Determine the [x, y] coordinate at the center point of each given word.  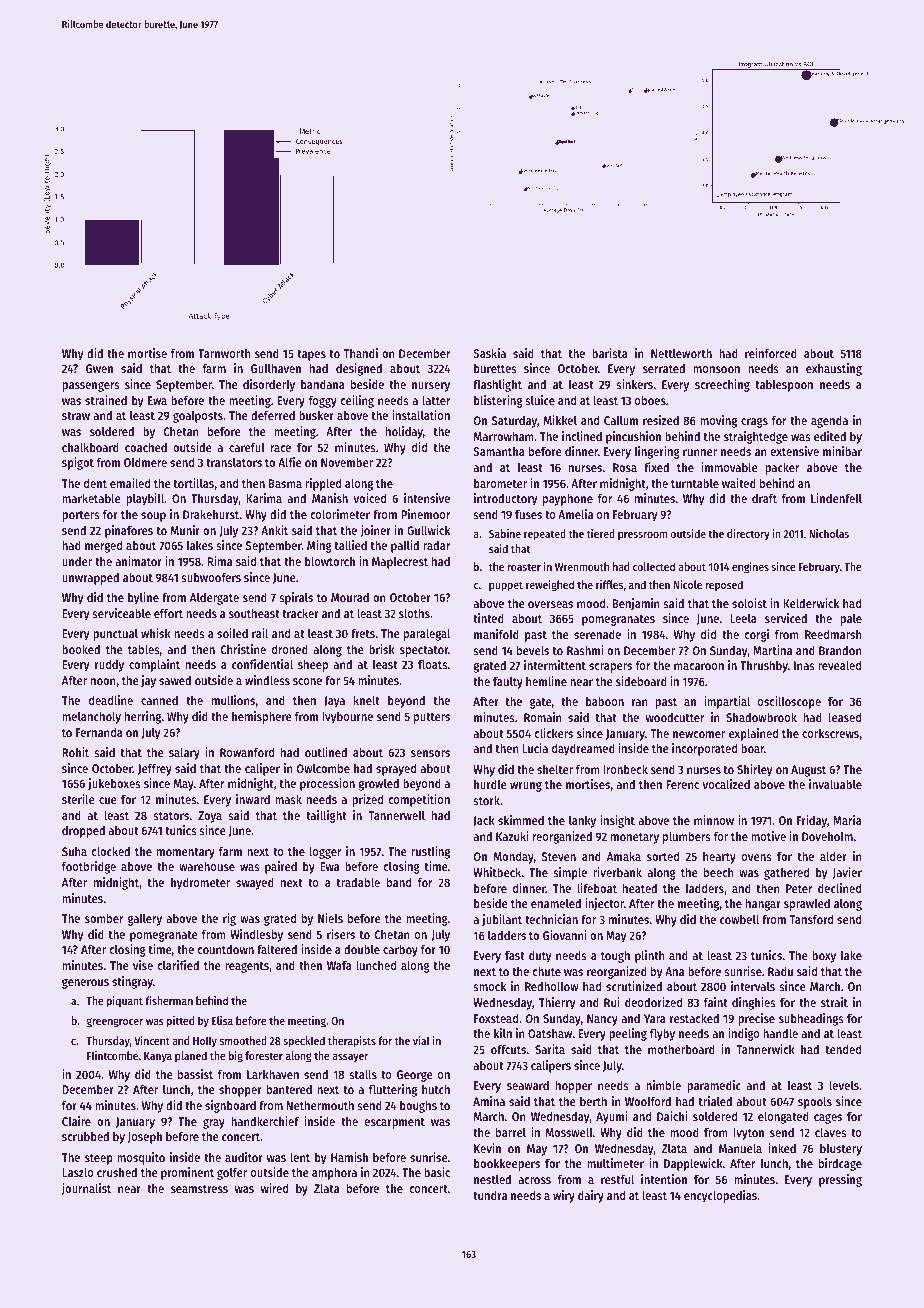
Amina [489, 1101]
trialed [715, 1101]
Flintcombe [112, 1055]
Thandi [360, 353]
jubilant [502, 920]
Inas [804, 665]
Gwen [99, 368]
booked [81, 649]
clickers [553, 733]
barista [610, 353]
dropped [83, 831]
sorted [663, 856]
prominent [187, 1173]
